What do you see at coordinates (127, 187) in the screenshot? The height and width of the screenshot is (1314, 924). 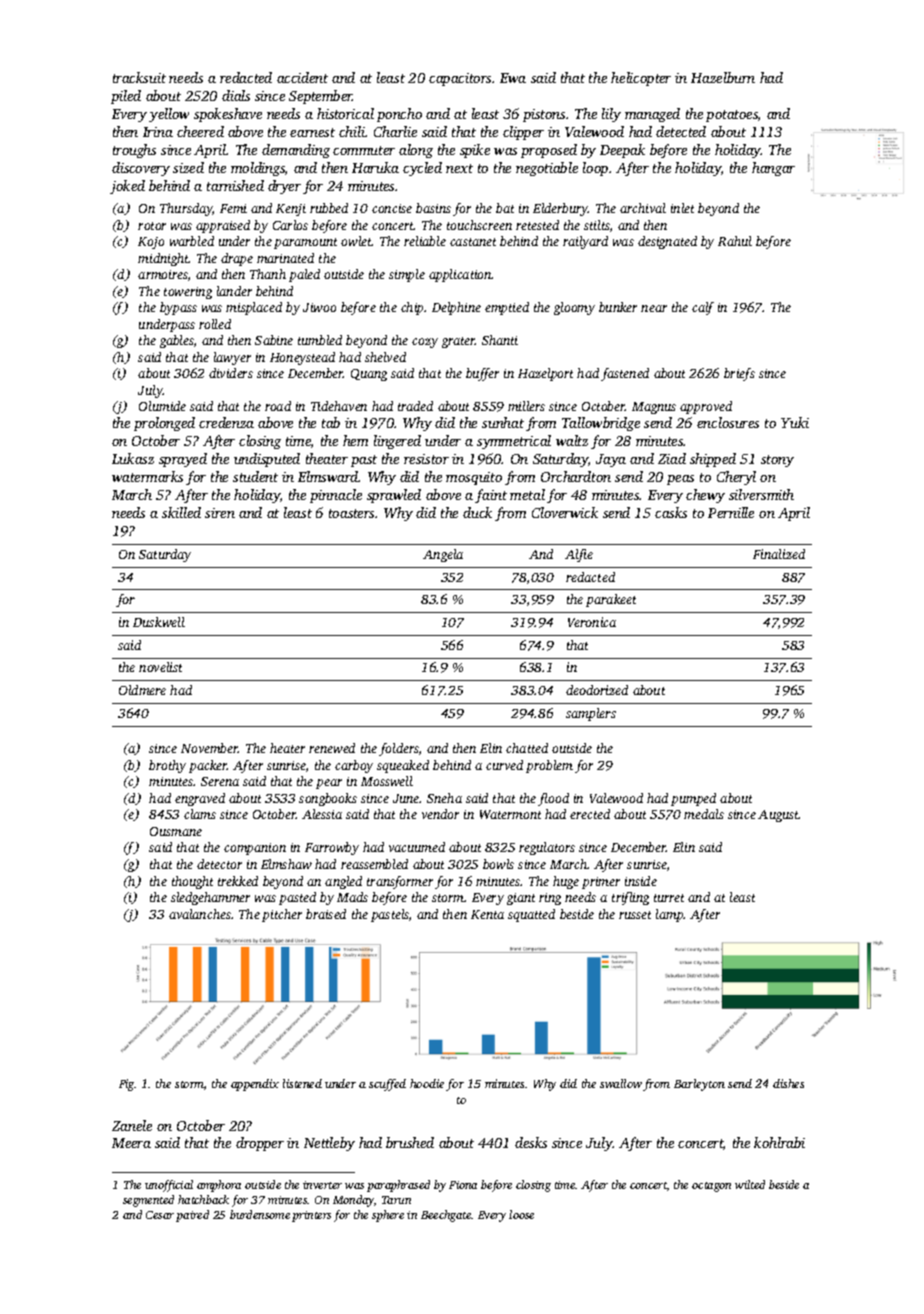 I see `joked` at bounding box center [127, 187].
